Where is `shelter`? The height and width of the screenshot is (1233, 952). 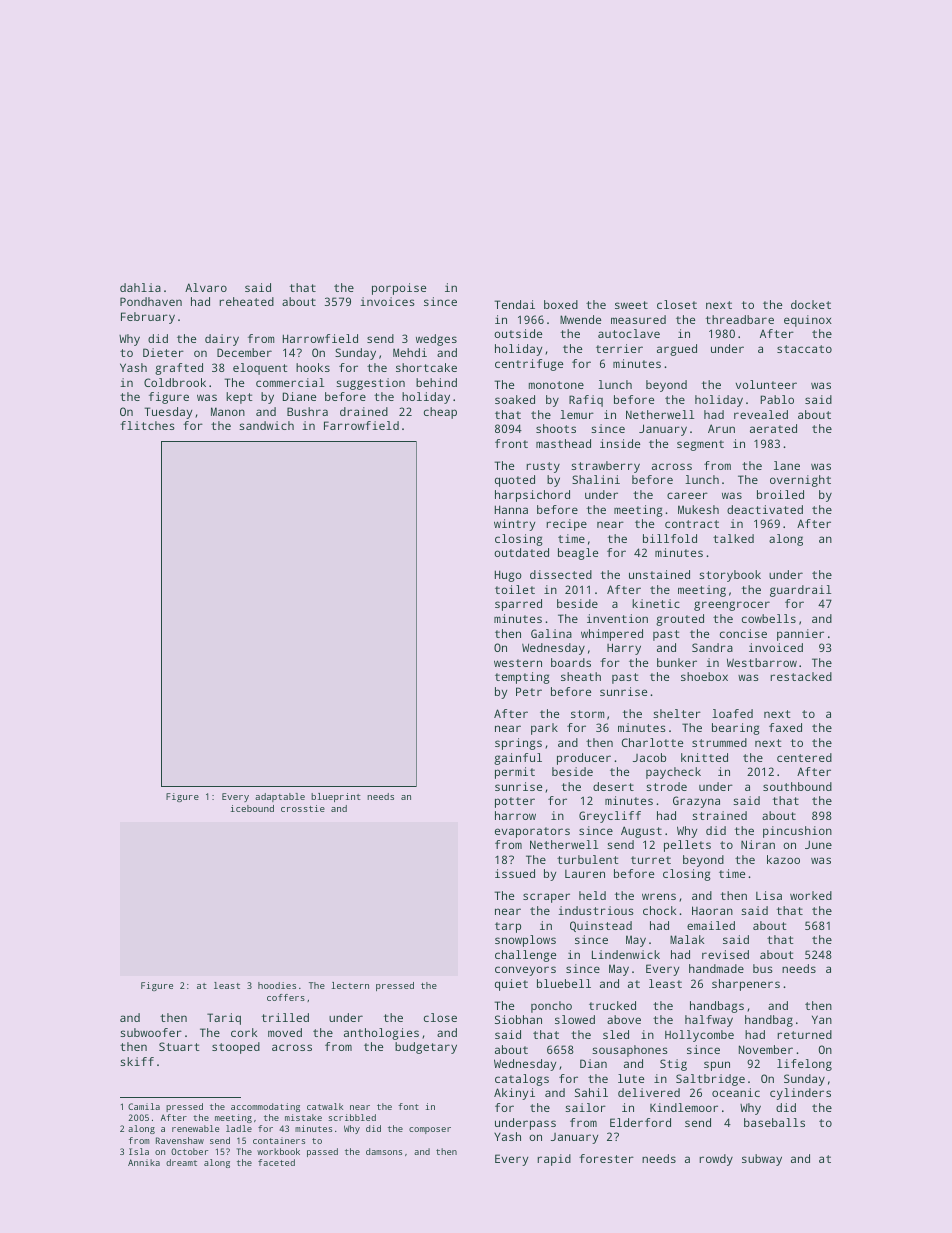 shelter is located at coordinates (677, 713).
